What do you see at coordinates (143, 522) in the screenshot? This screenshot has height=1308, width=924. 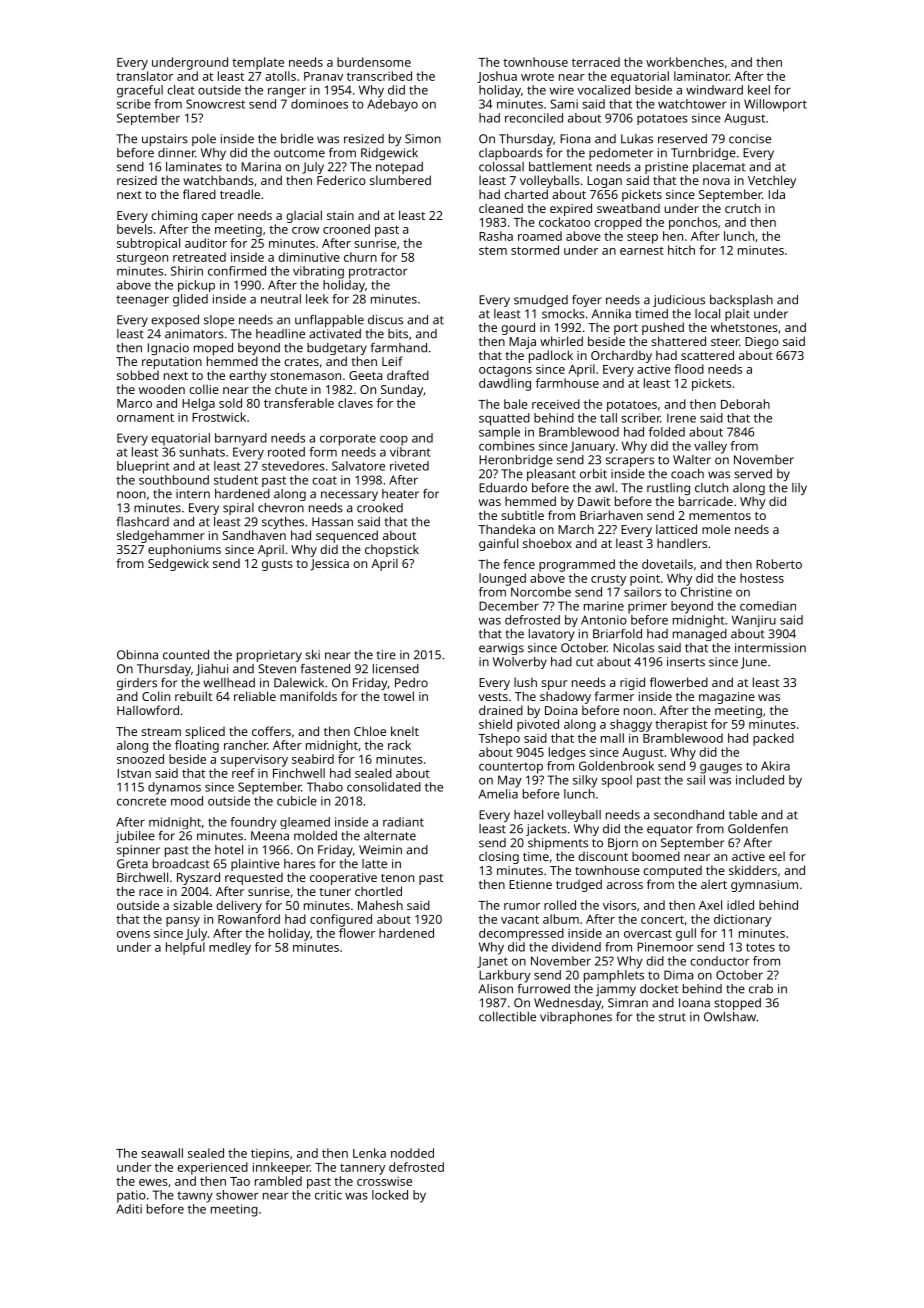 I see `flashcard` at bounding box center [143, 522].
